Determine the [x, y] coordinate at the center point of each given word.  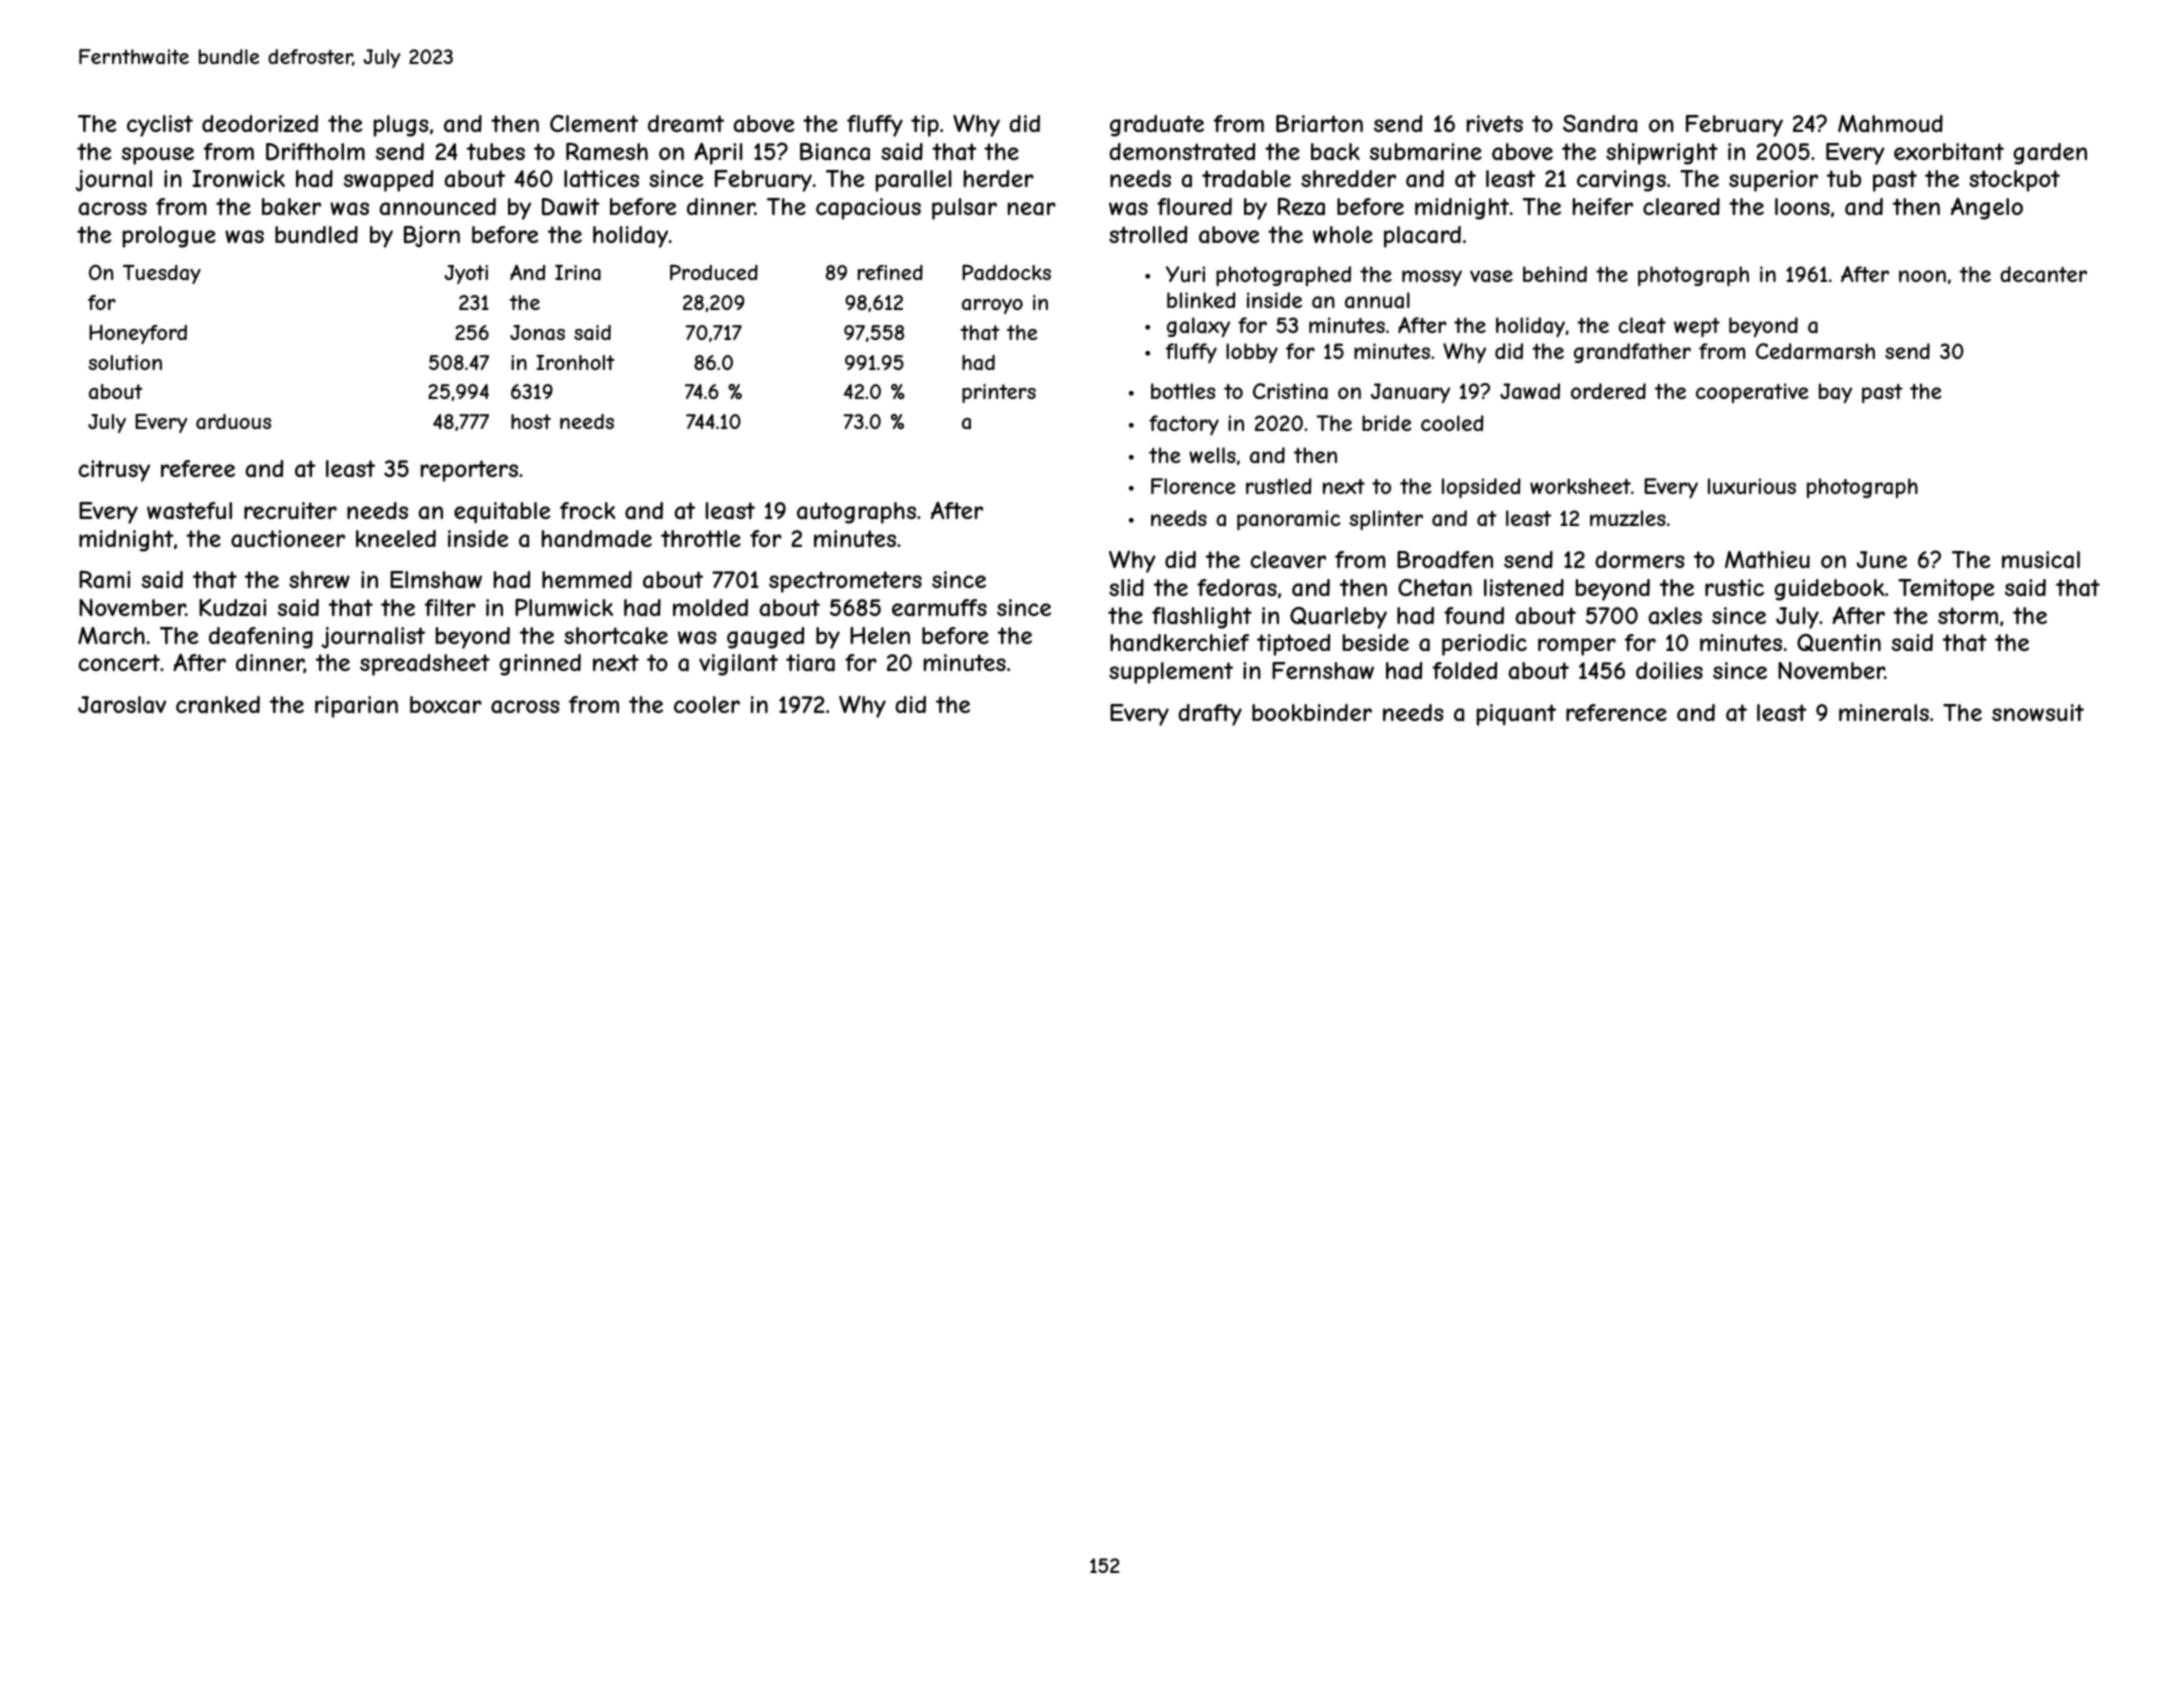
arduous [233, 422]
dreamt [686, 124]
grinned [540, 665]
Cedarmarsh [1815, 351]
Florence [1193, 486]
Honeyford [138, 334]
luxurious [1752, 486]
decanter [2043, 274]
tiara [810, 663]
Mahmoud [1890, 124]
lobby [1252, 353]
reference [1616, 712]
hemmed [587, 579]
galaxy [1198, 327]
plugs [401, 126]
